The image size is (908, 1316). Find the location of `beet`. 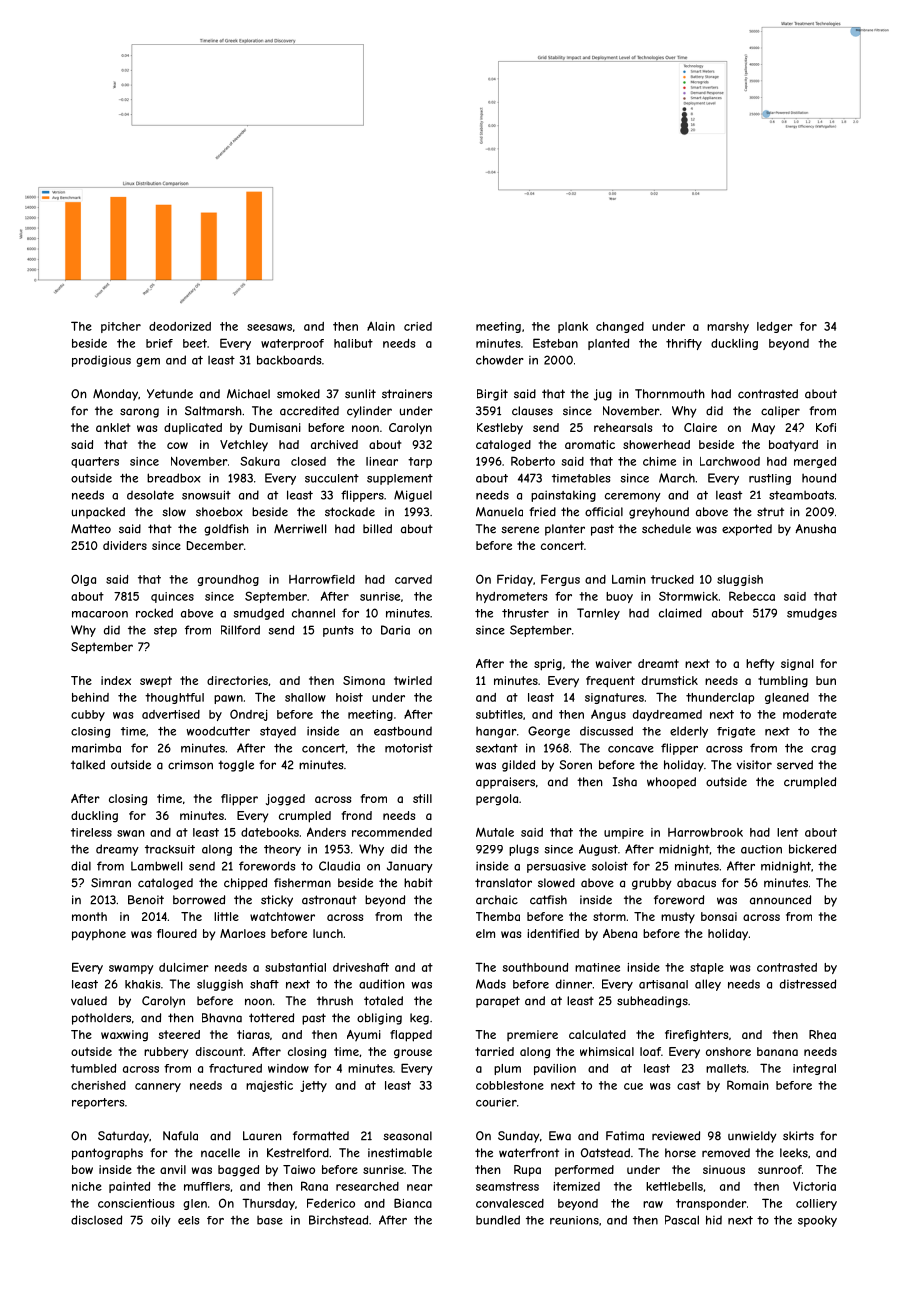

beet is located at coordinates (195, 343).
